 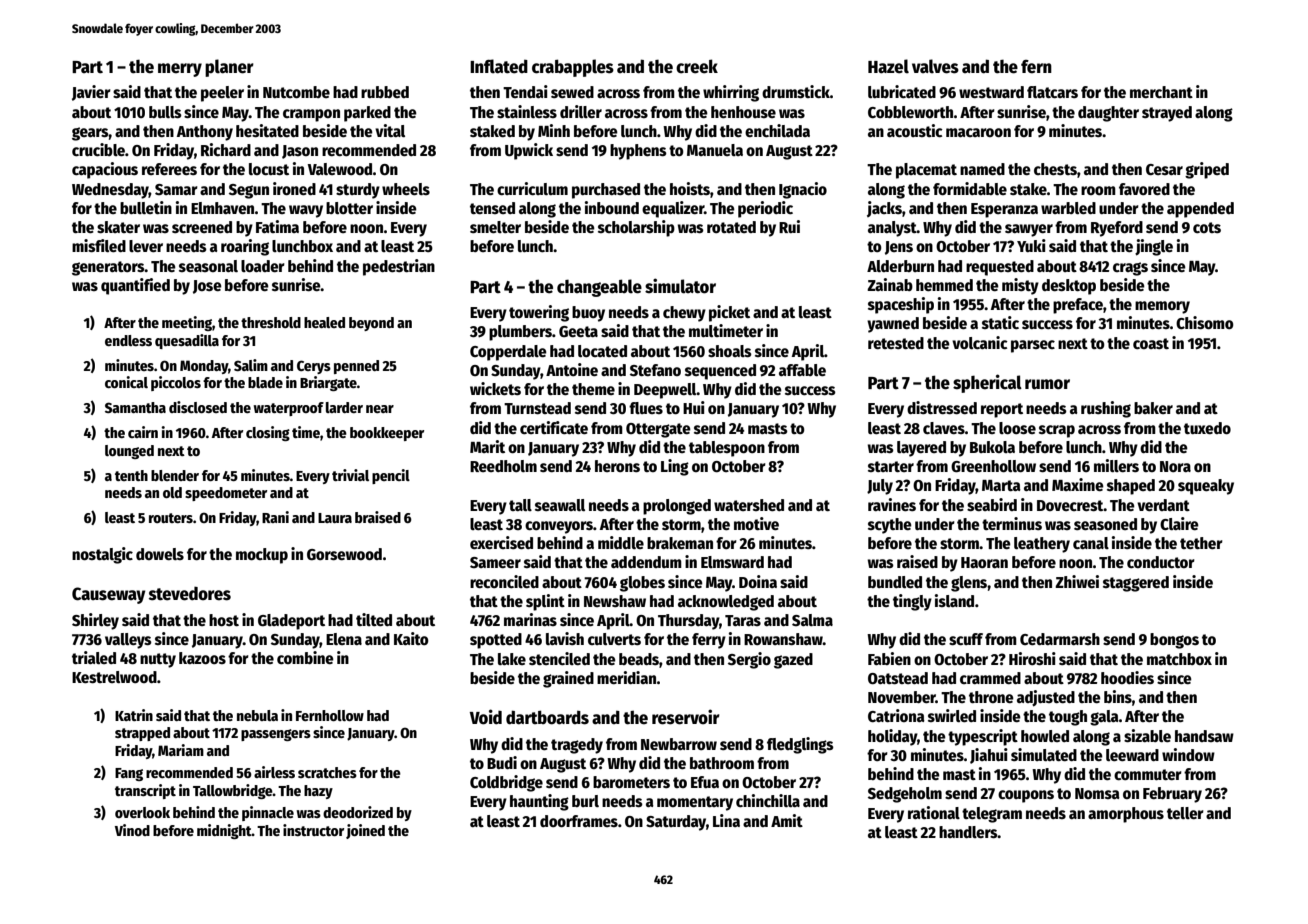 I want to click on endless, so click(x=128, y=340).
